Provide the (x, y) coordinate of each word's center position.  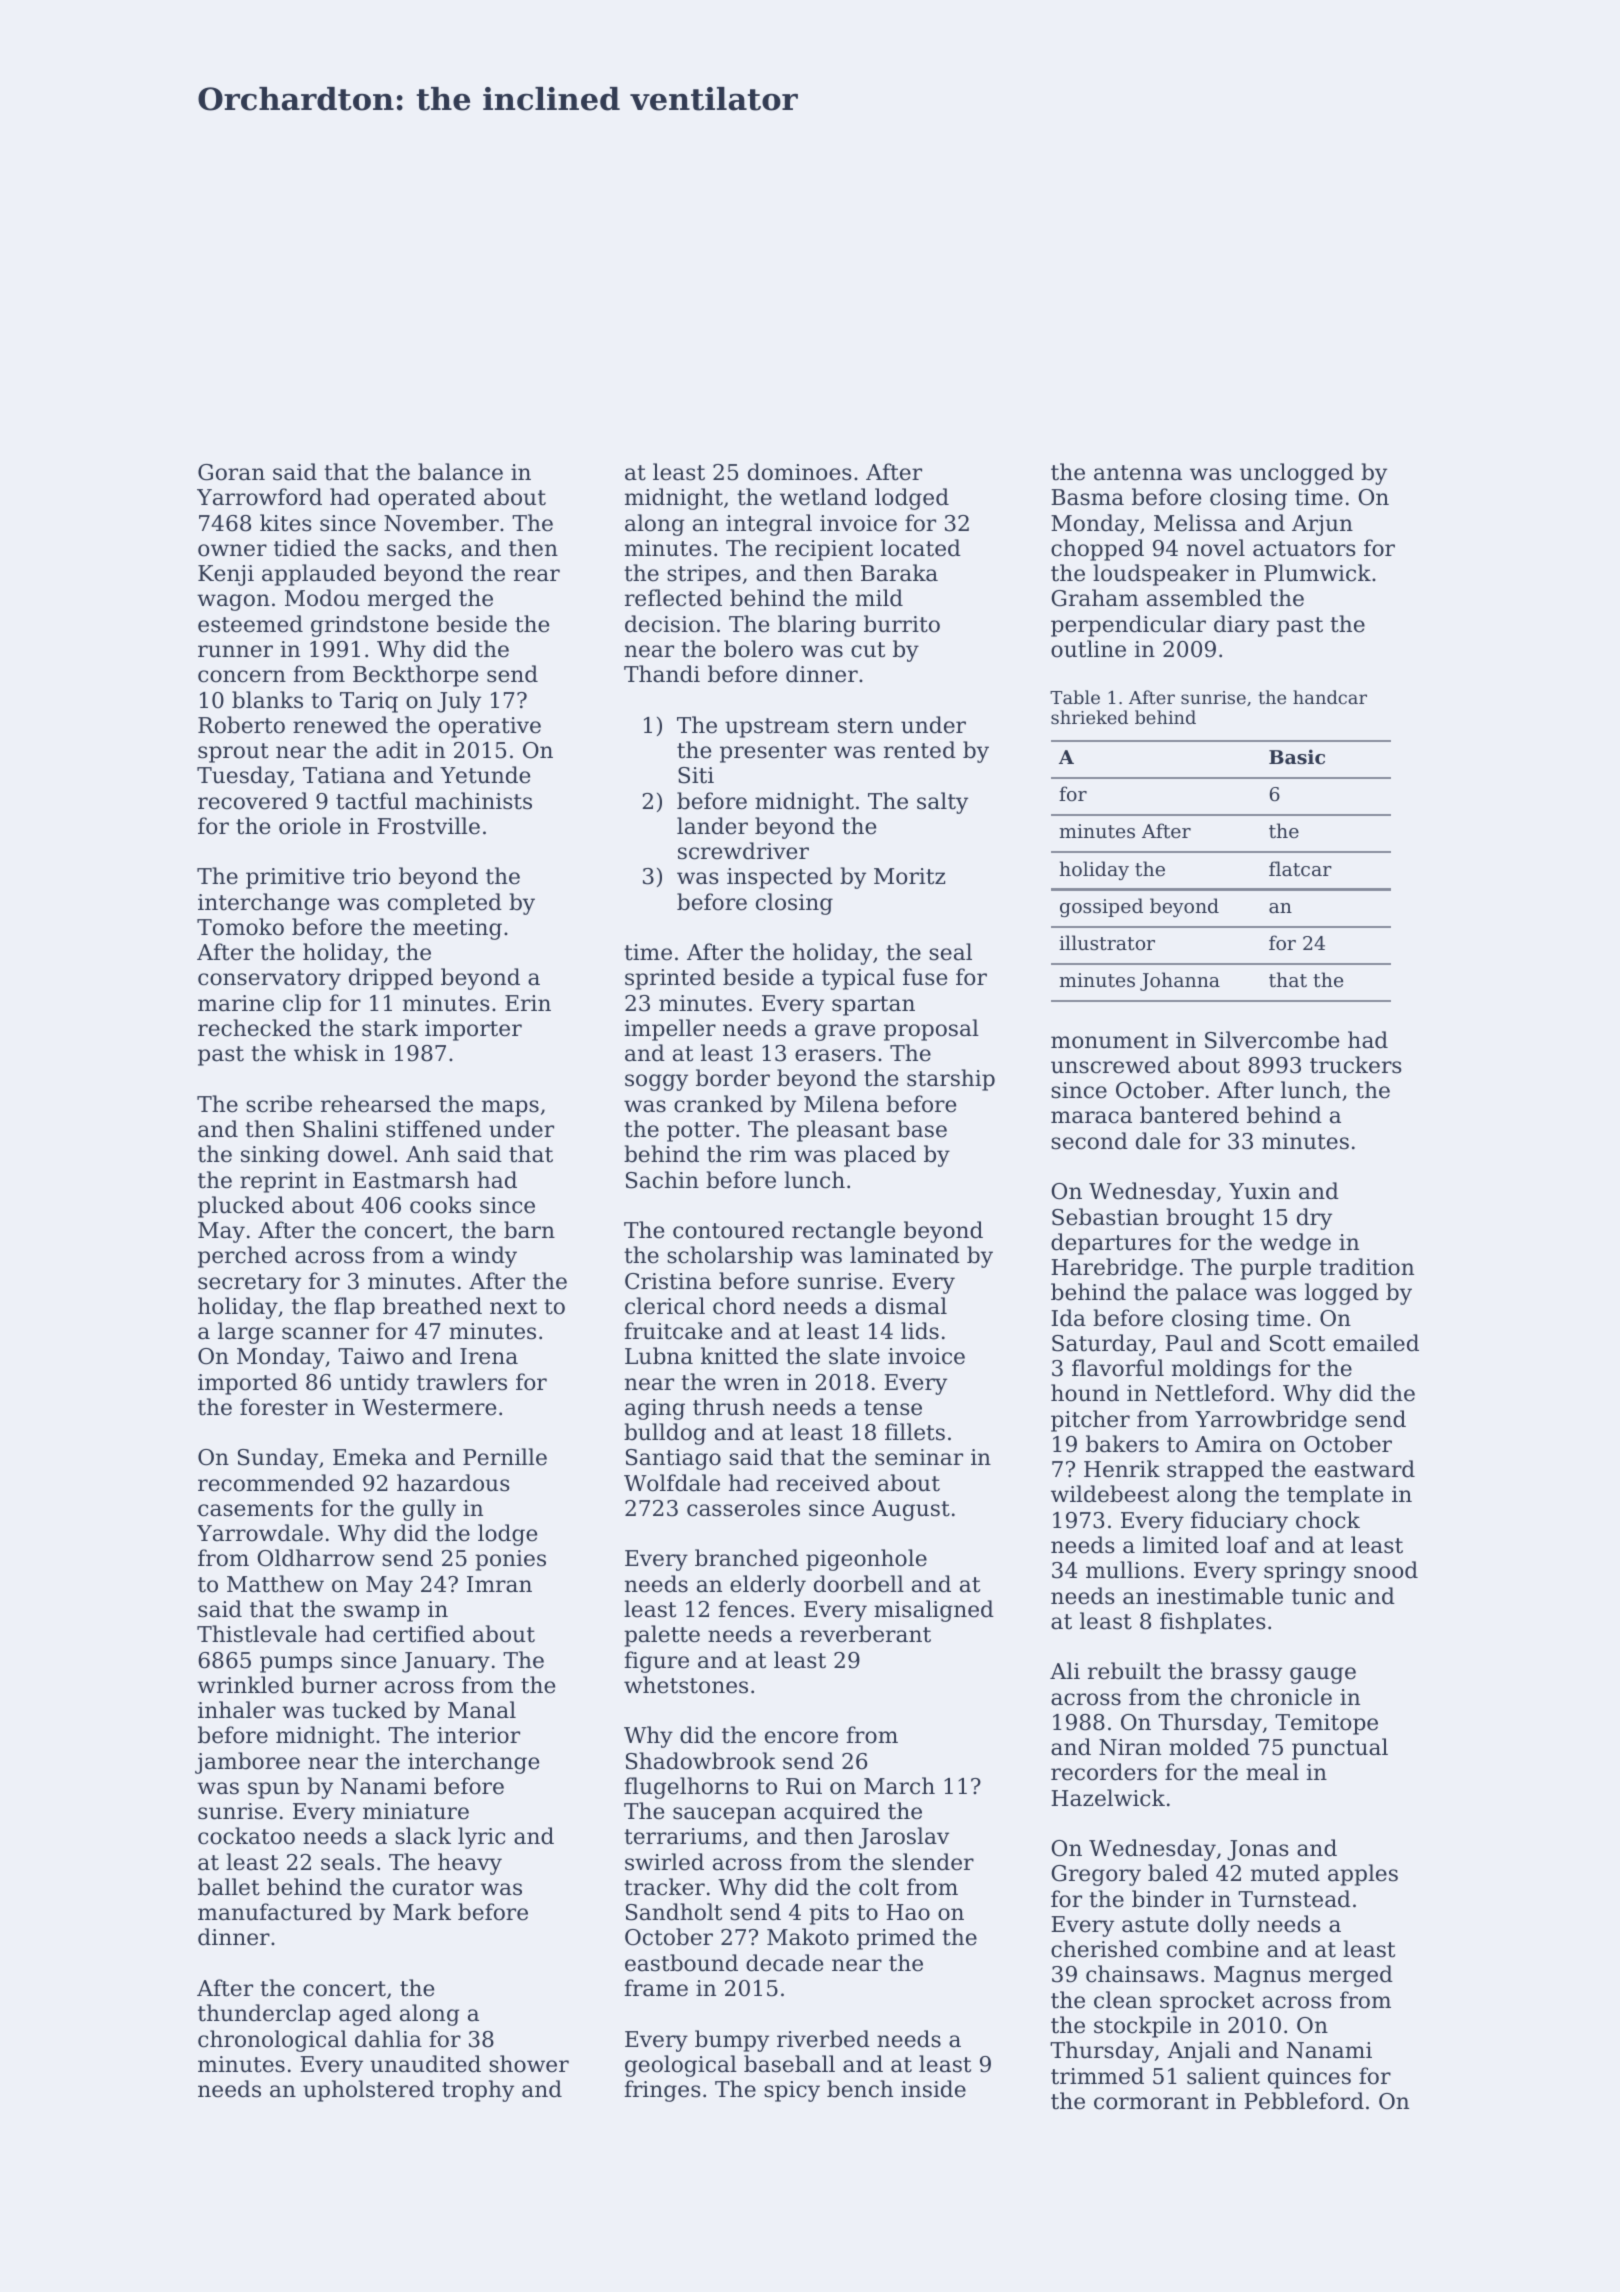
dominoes (799, 472)
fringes (662, 2091)
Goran (231, 472)
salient (1223, 2076)
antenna (1138, 473)
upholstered (369, 2091)
